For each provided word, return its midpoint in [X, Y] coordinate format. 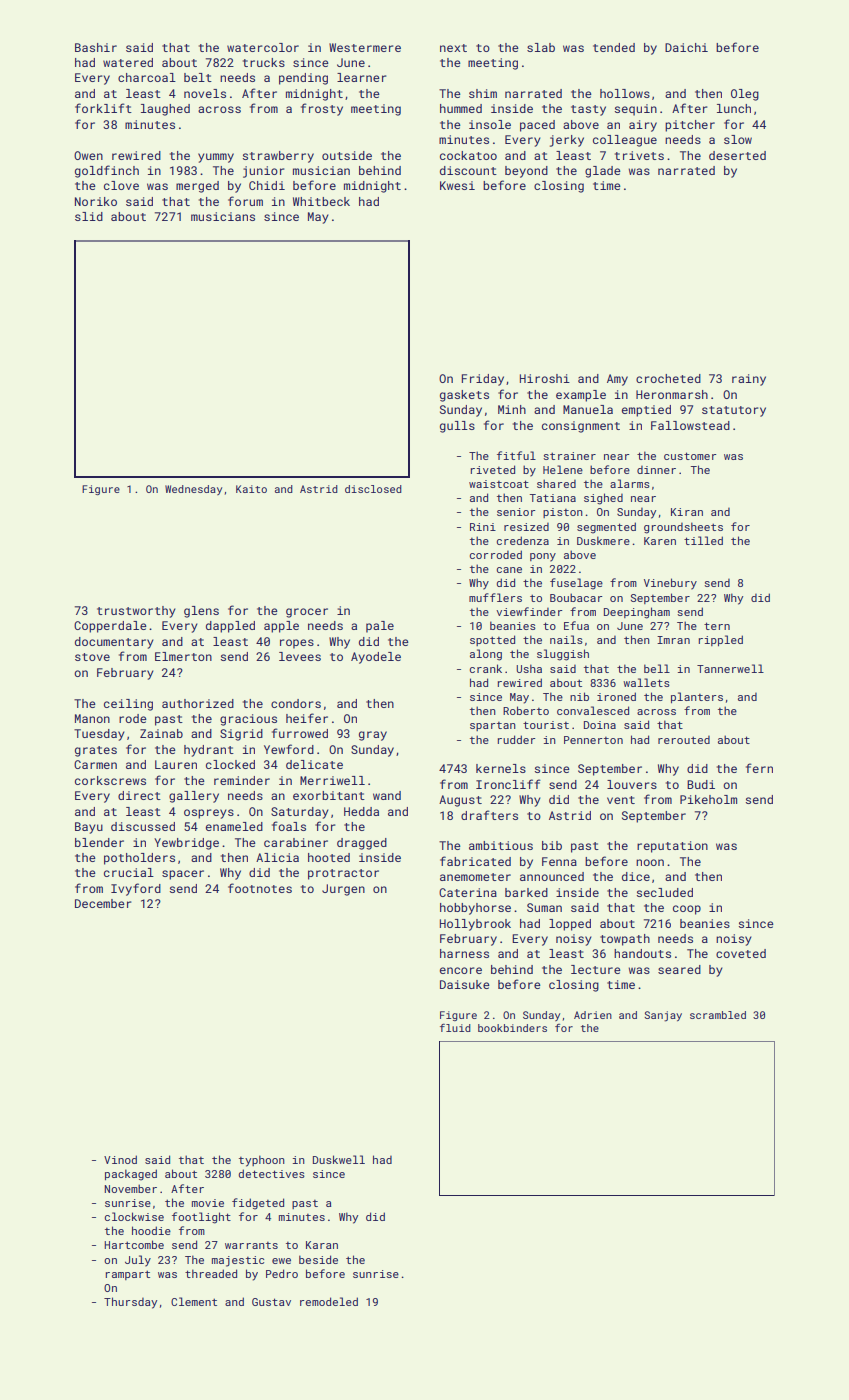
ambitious [501, 845]
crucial [129, 872]
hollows [625, 93]
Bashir [96, 47]
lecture [596, 969]
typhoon [262, 1161]
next [453, 48]
